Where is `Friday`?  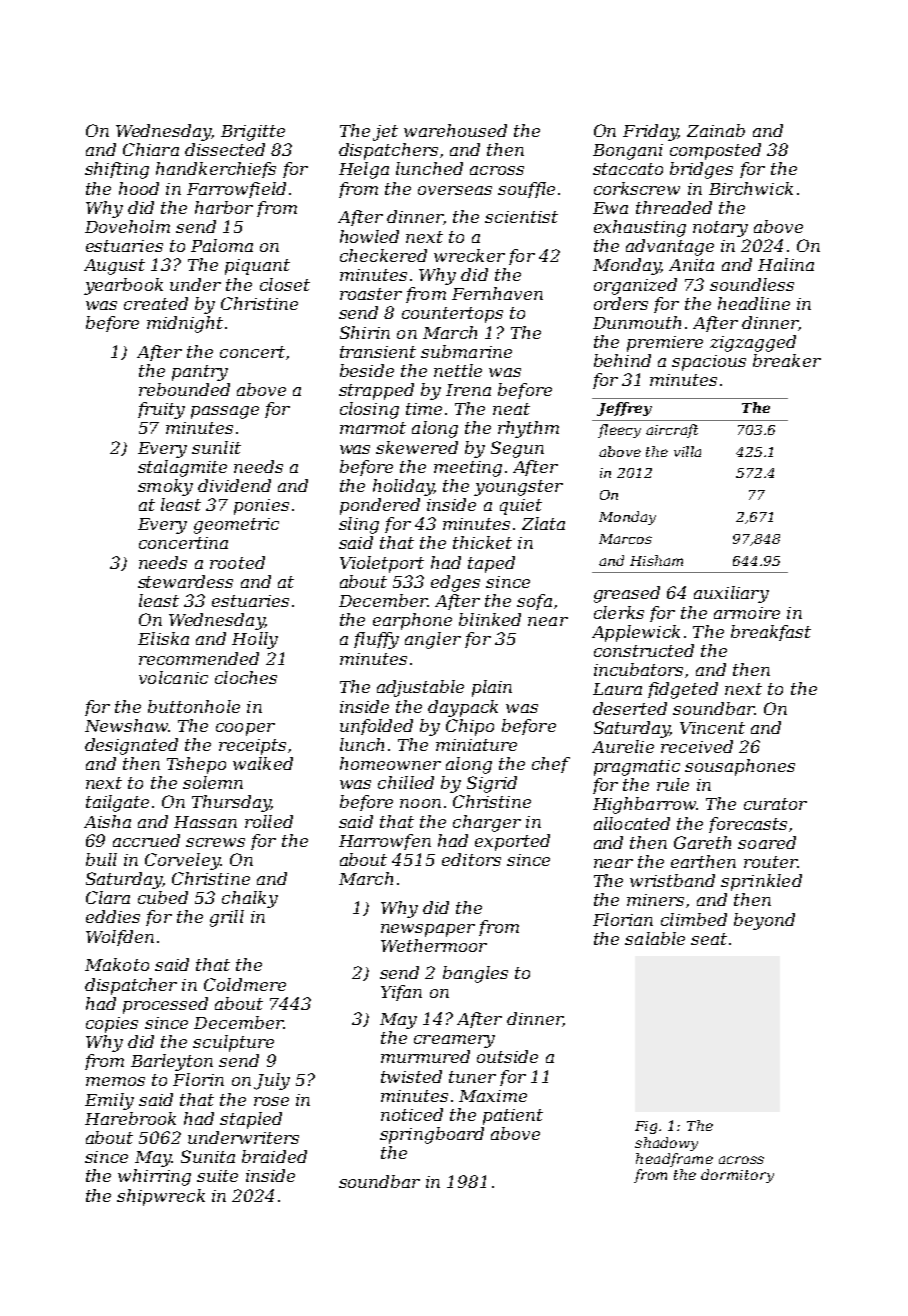 Friday is located at coordinates (650, 132).
